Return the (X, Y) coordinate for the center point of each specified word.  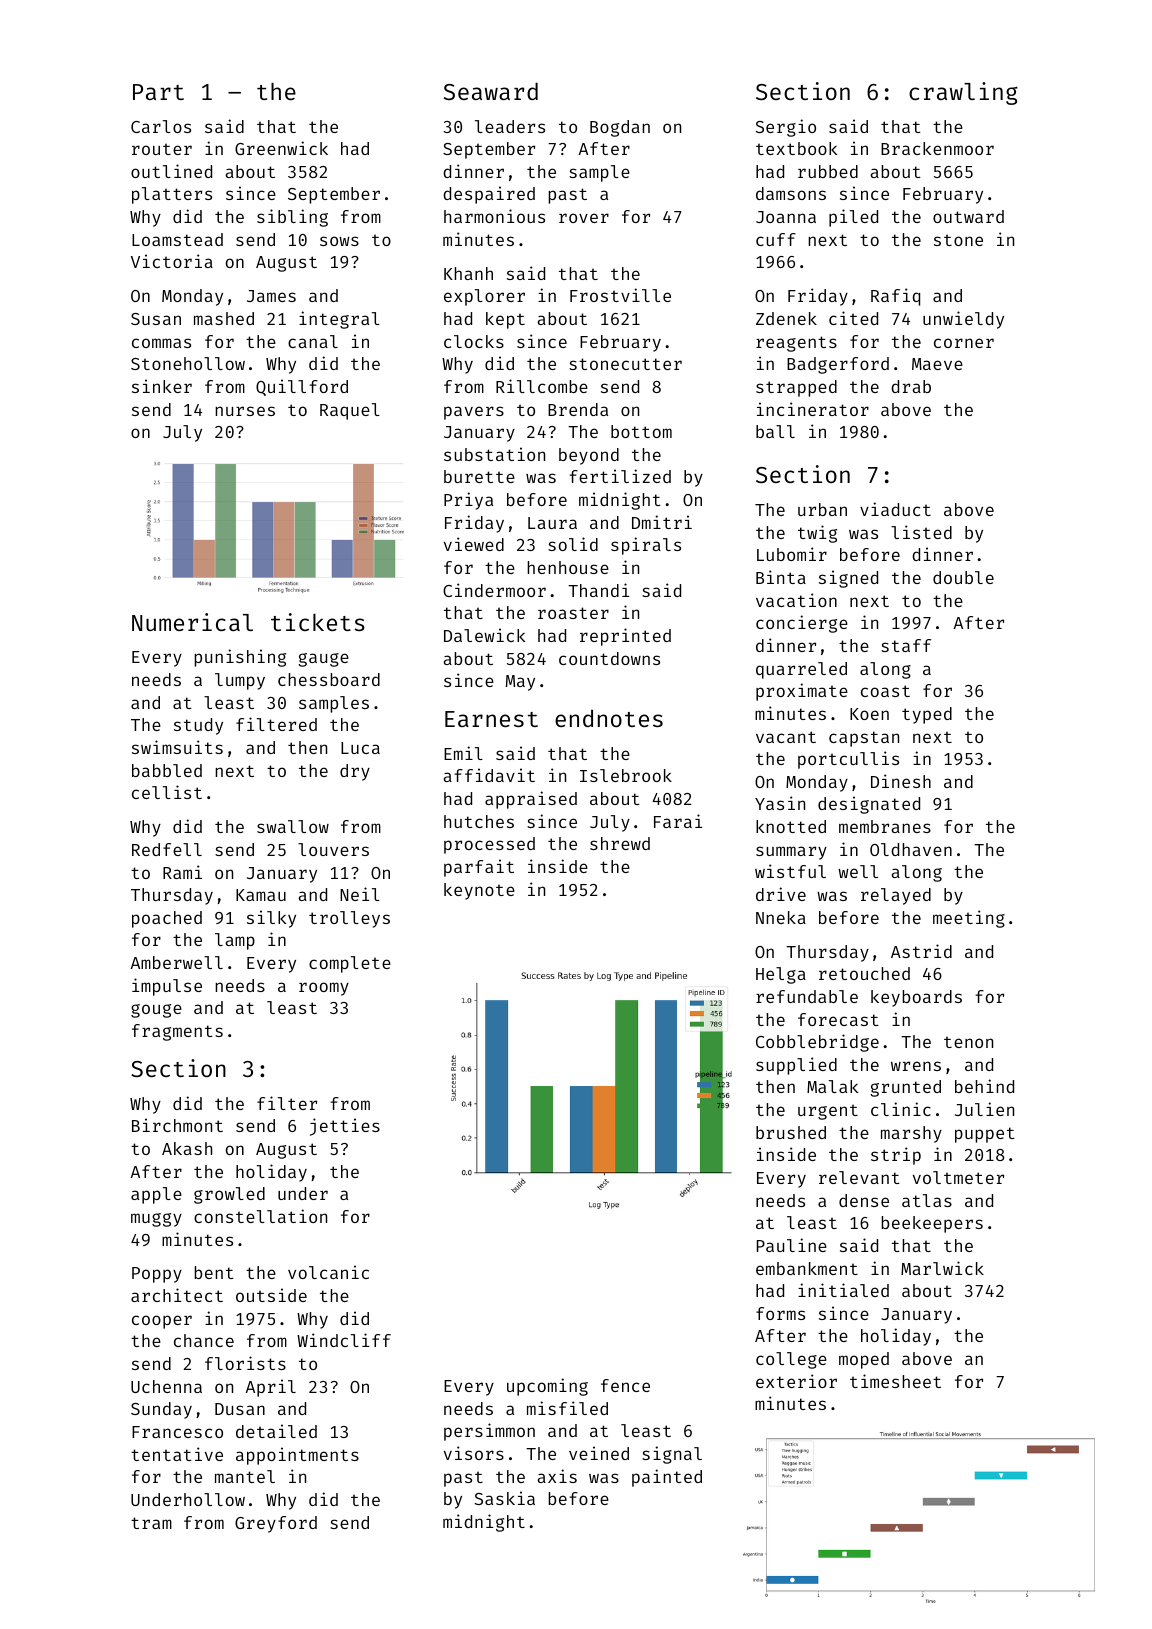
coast (885, 691)
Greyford (276, 1524)
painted (667, 1478)
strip (896, 1156)
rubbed (828, 171)
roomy (324, 989)
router (162, 149)
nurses (245, 411)
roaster (573, 613)
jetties (345, 1127)
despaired (489, 195)
